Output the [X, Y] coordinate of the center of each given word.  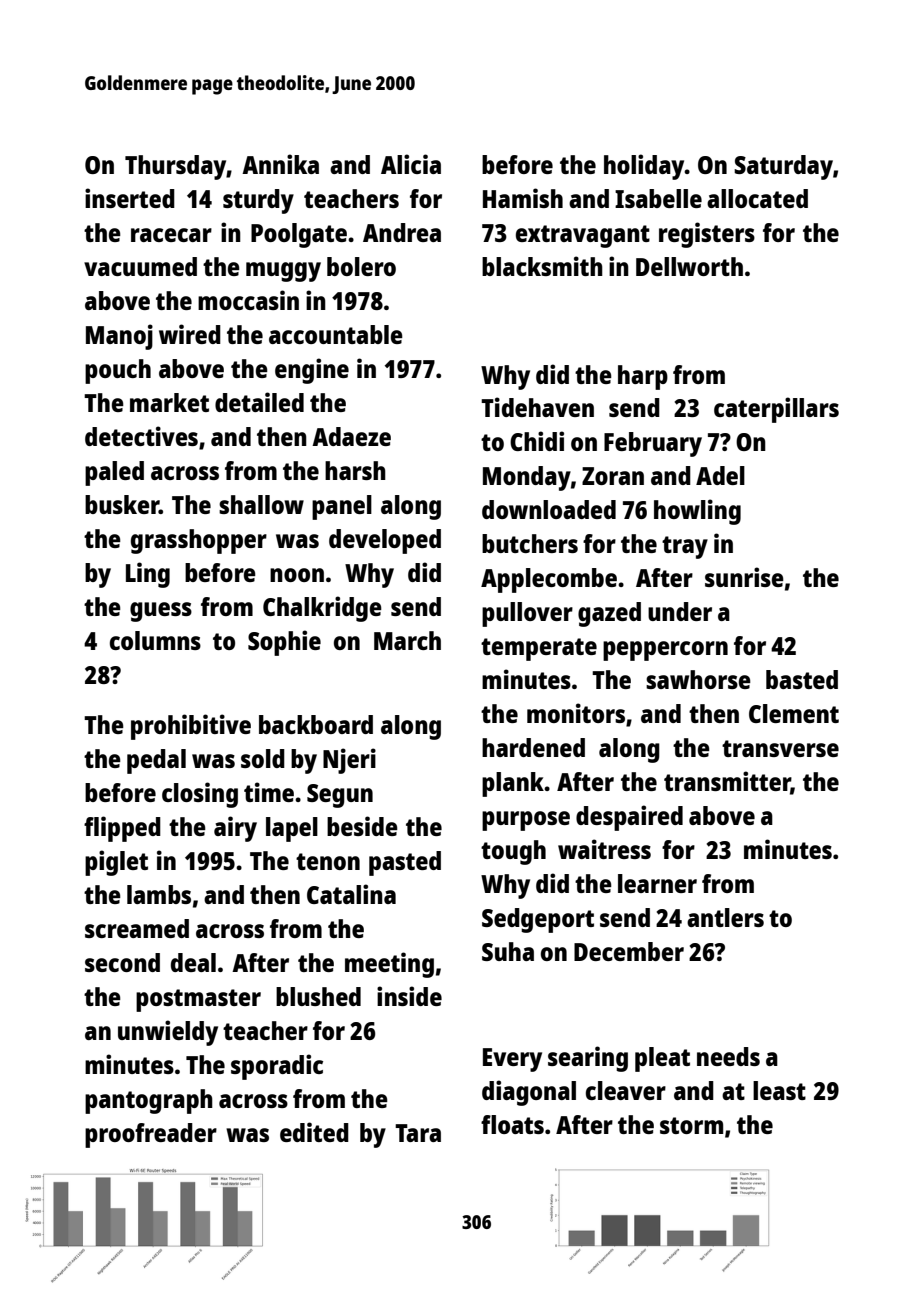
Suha [508, 951]
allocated [757, 198]
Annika [280, 164]
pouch [118, 371]
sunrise [744, 577]
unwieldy [168, 1033]
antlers [725, 917]
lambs [159, 894]
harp [643, 377]
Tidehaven [537, 407]
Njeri [349, 761]
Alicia [411, 164]
